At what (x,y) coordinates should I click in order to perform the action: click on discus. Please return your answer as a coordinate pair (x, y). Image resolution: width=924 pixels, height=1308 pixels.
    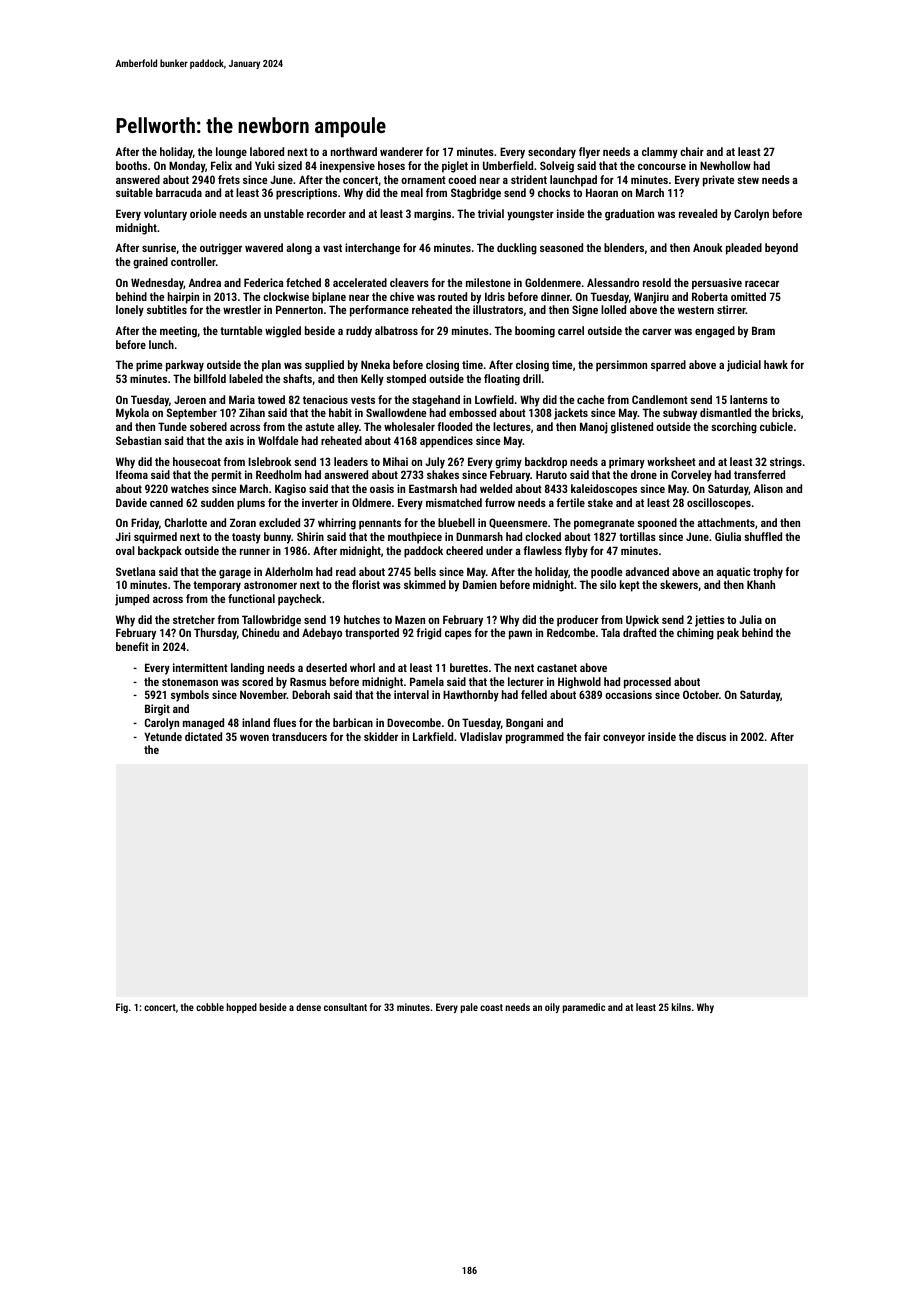
    Looking at the image, I should click on (711, 736).
